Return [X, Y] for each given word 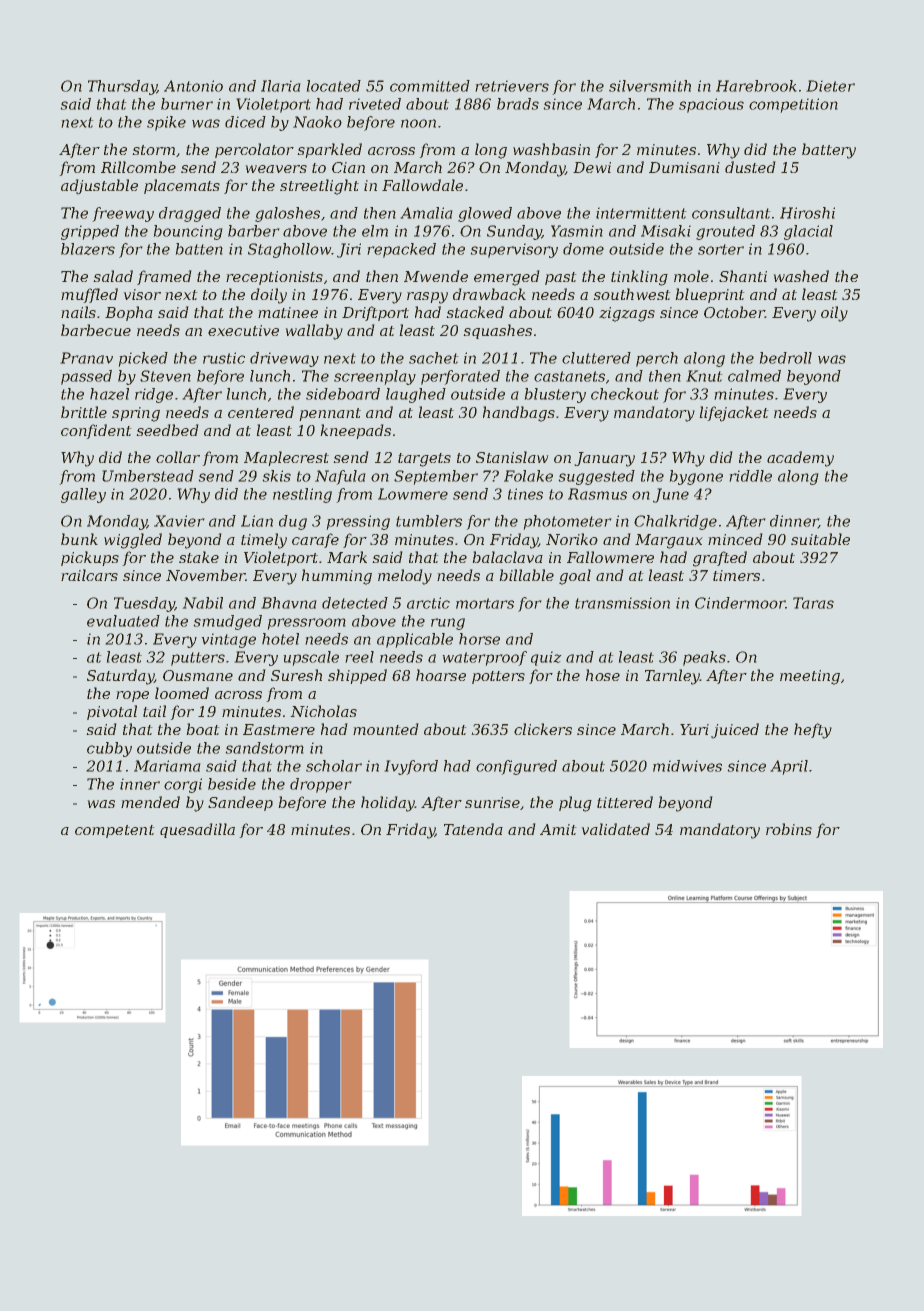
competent [115, 831]
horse [479, 639]
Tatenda [473, 829]
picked [143, 359]
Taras [813, 603]
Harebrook [756, 86]
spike [166, 123]
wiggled [133, 541]
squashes [497, 331]
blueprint [710, 295]
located [333, 86]
